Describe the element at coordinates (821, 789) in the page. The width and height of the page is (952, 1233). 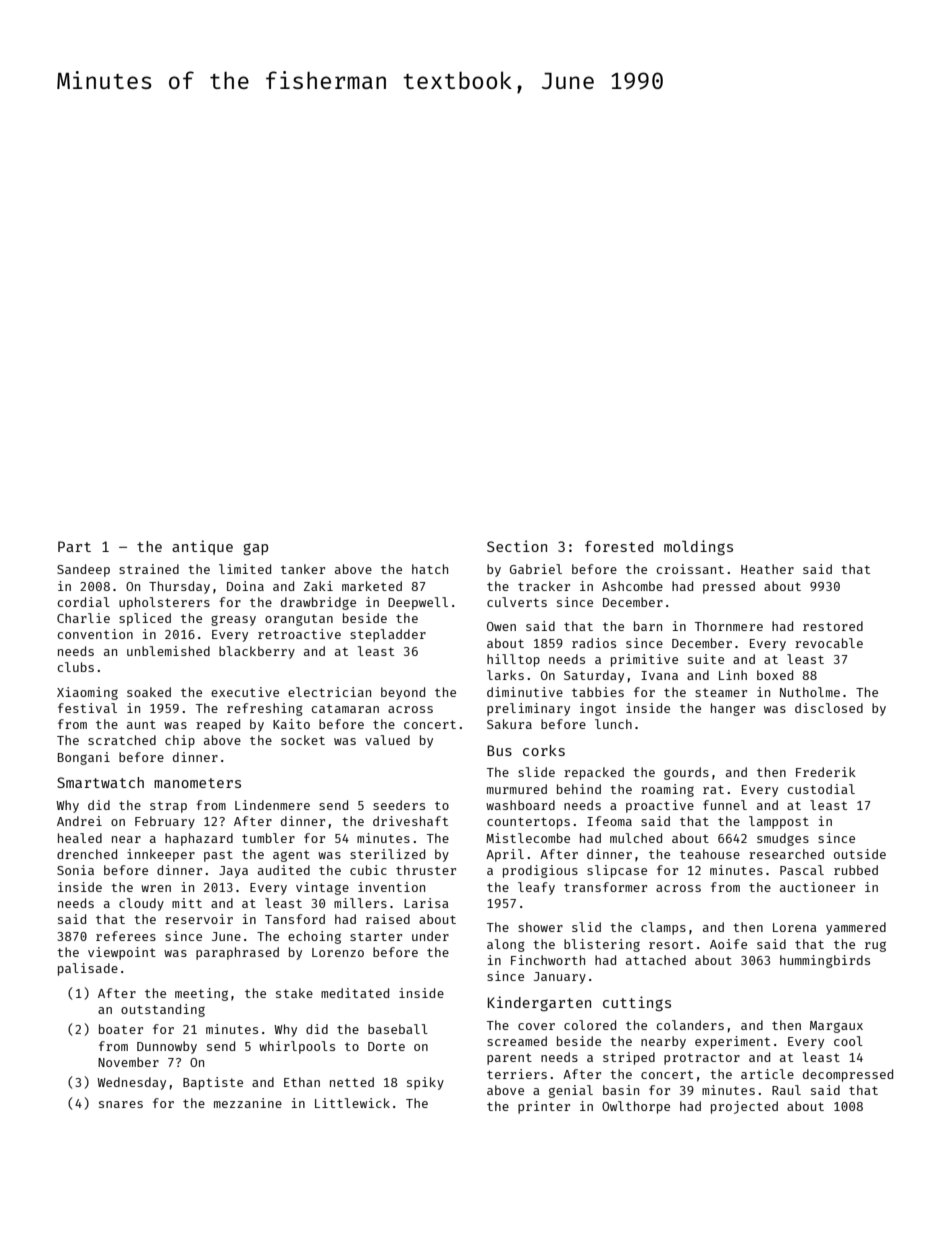
I see `custodial` at that location.
